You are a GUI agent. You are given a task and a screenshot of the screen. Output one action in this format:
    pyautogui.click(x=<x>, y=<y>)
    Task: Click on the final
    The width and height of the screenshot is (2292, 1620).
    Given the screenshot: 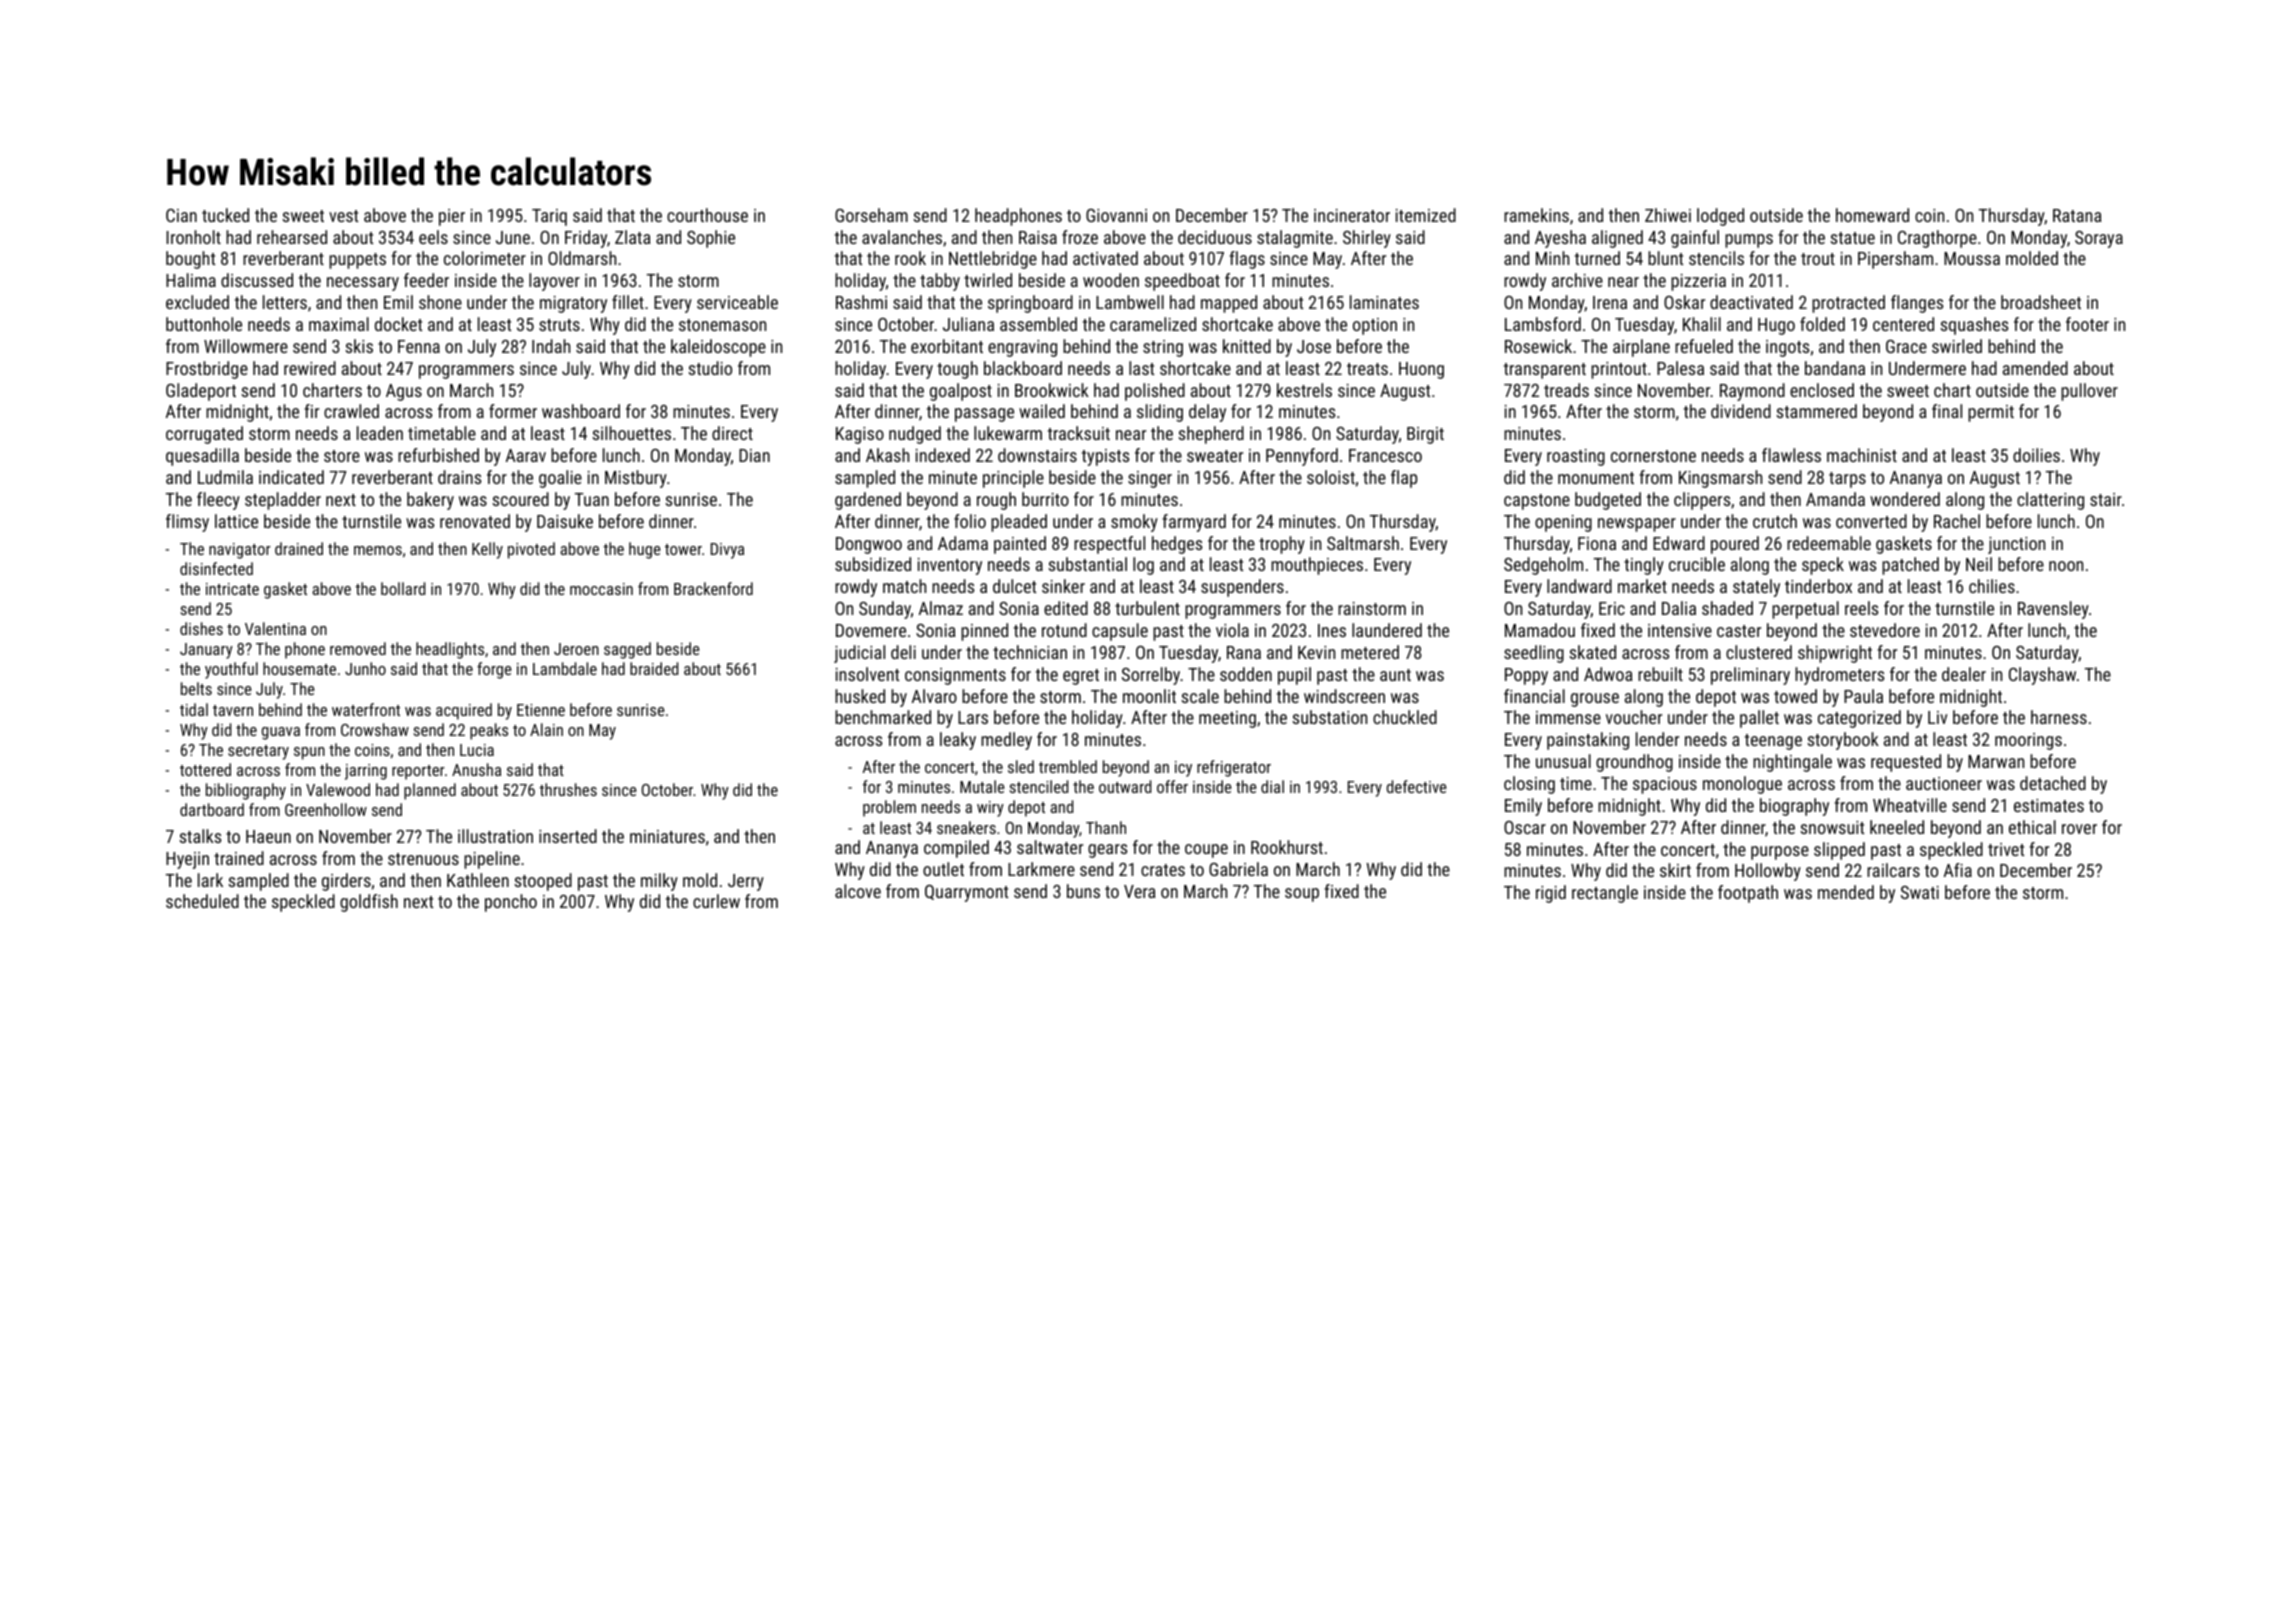 What is the action you would take?
    pyautogui.click(x=1947, y=411)
